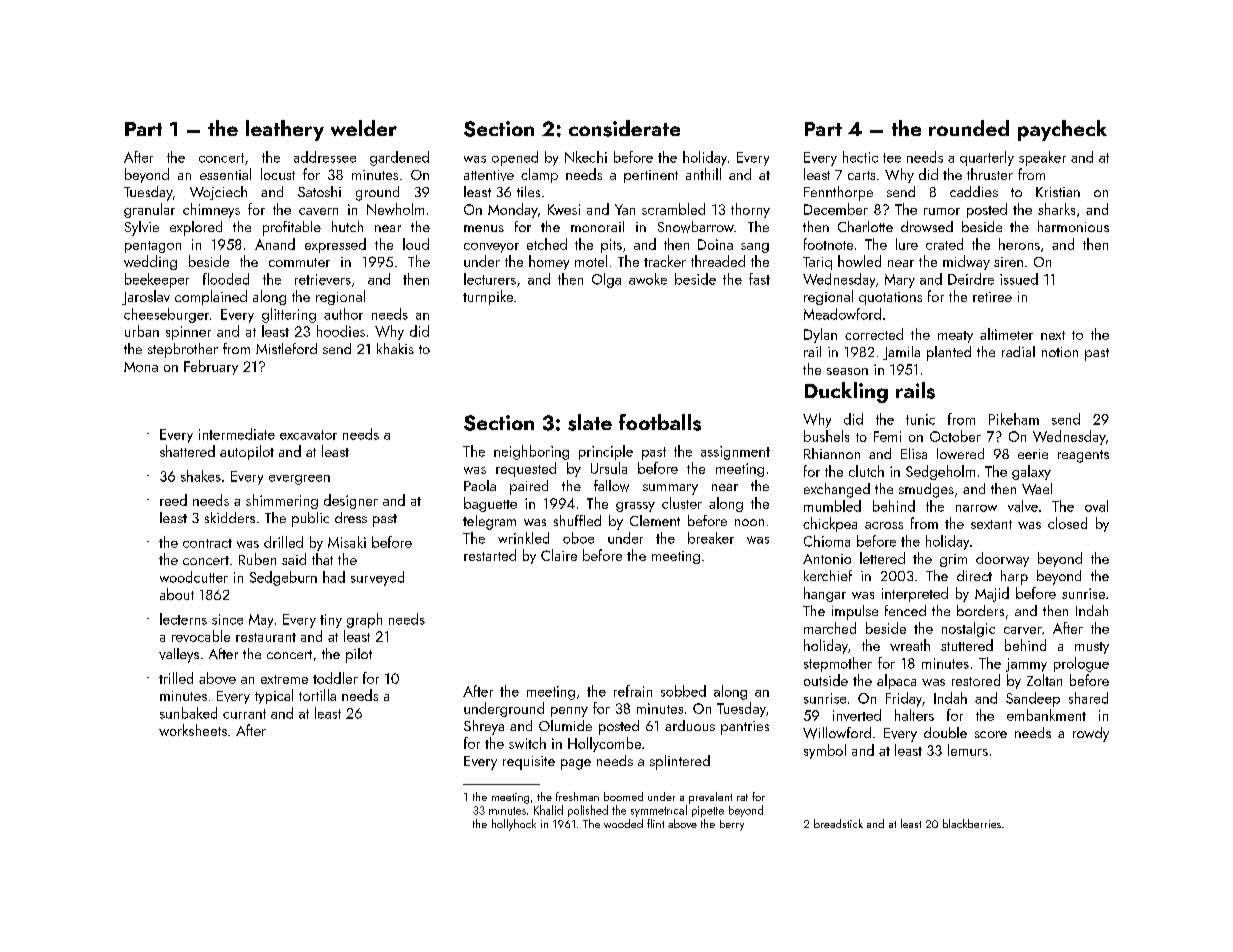 Image resolution: width=1233 pixels, height=952 pixels. What do you see at coordinates (514, 825) in the screenshot?
I see `hollyhock` at bounding box center [514, 825].
